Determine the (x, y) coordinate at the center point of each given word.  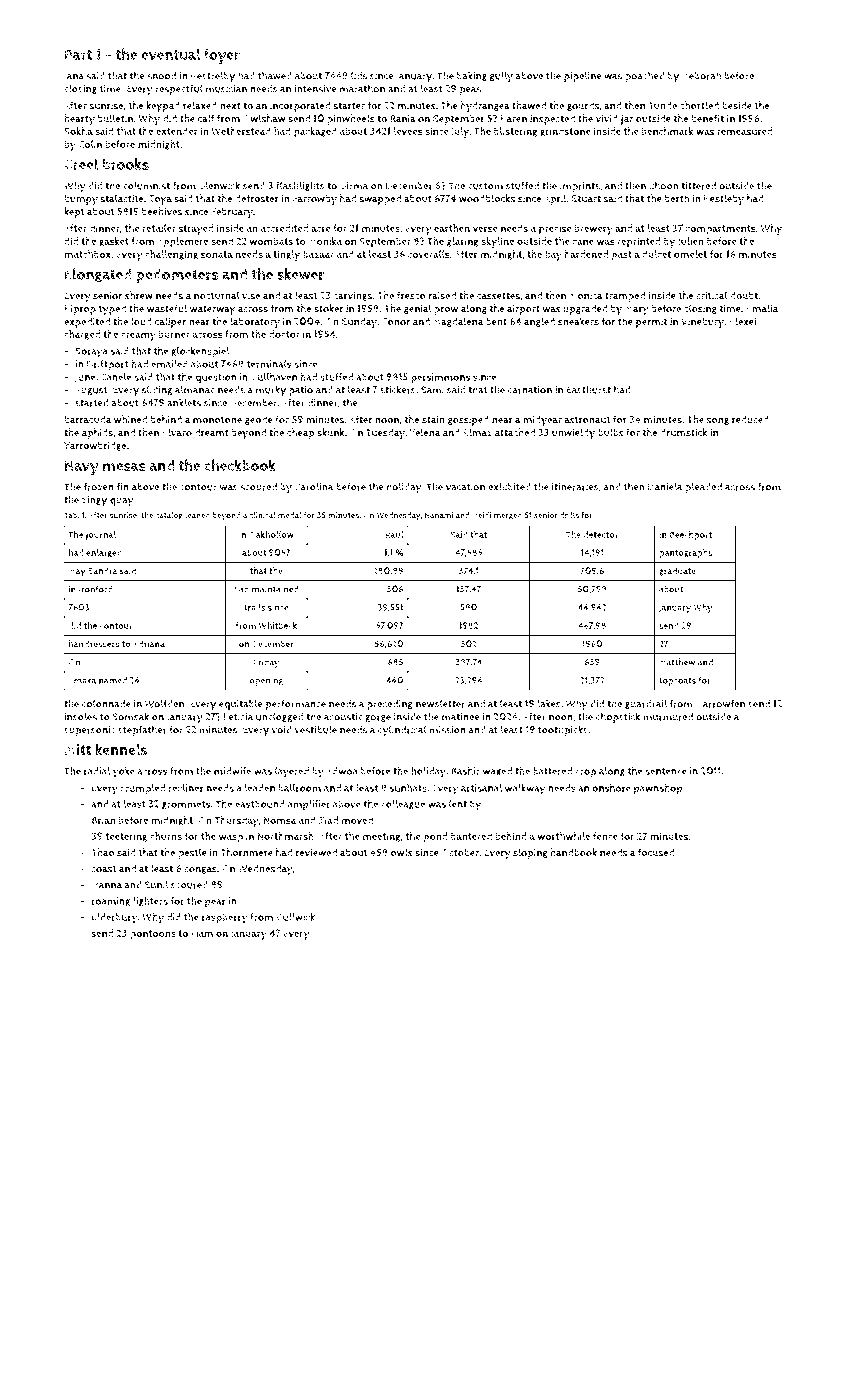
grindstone (565, 132)
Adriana (149, 644)
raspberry (225, 918)
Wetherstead (241, 131)
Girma (354, 186)
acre (321, 229)
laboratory (255, 322)
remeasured (744, 131)
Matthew (677, 662)
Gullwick (295, 917)
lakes (549, 703)
